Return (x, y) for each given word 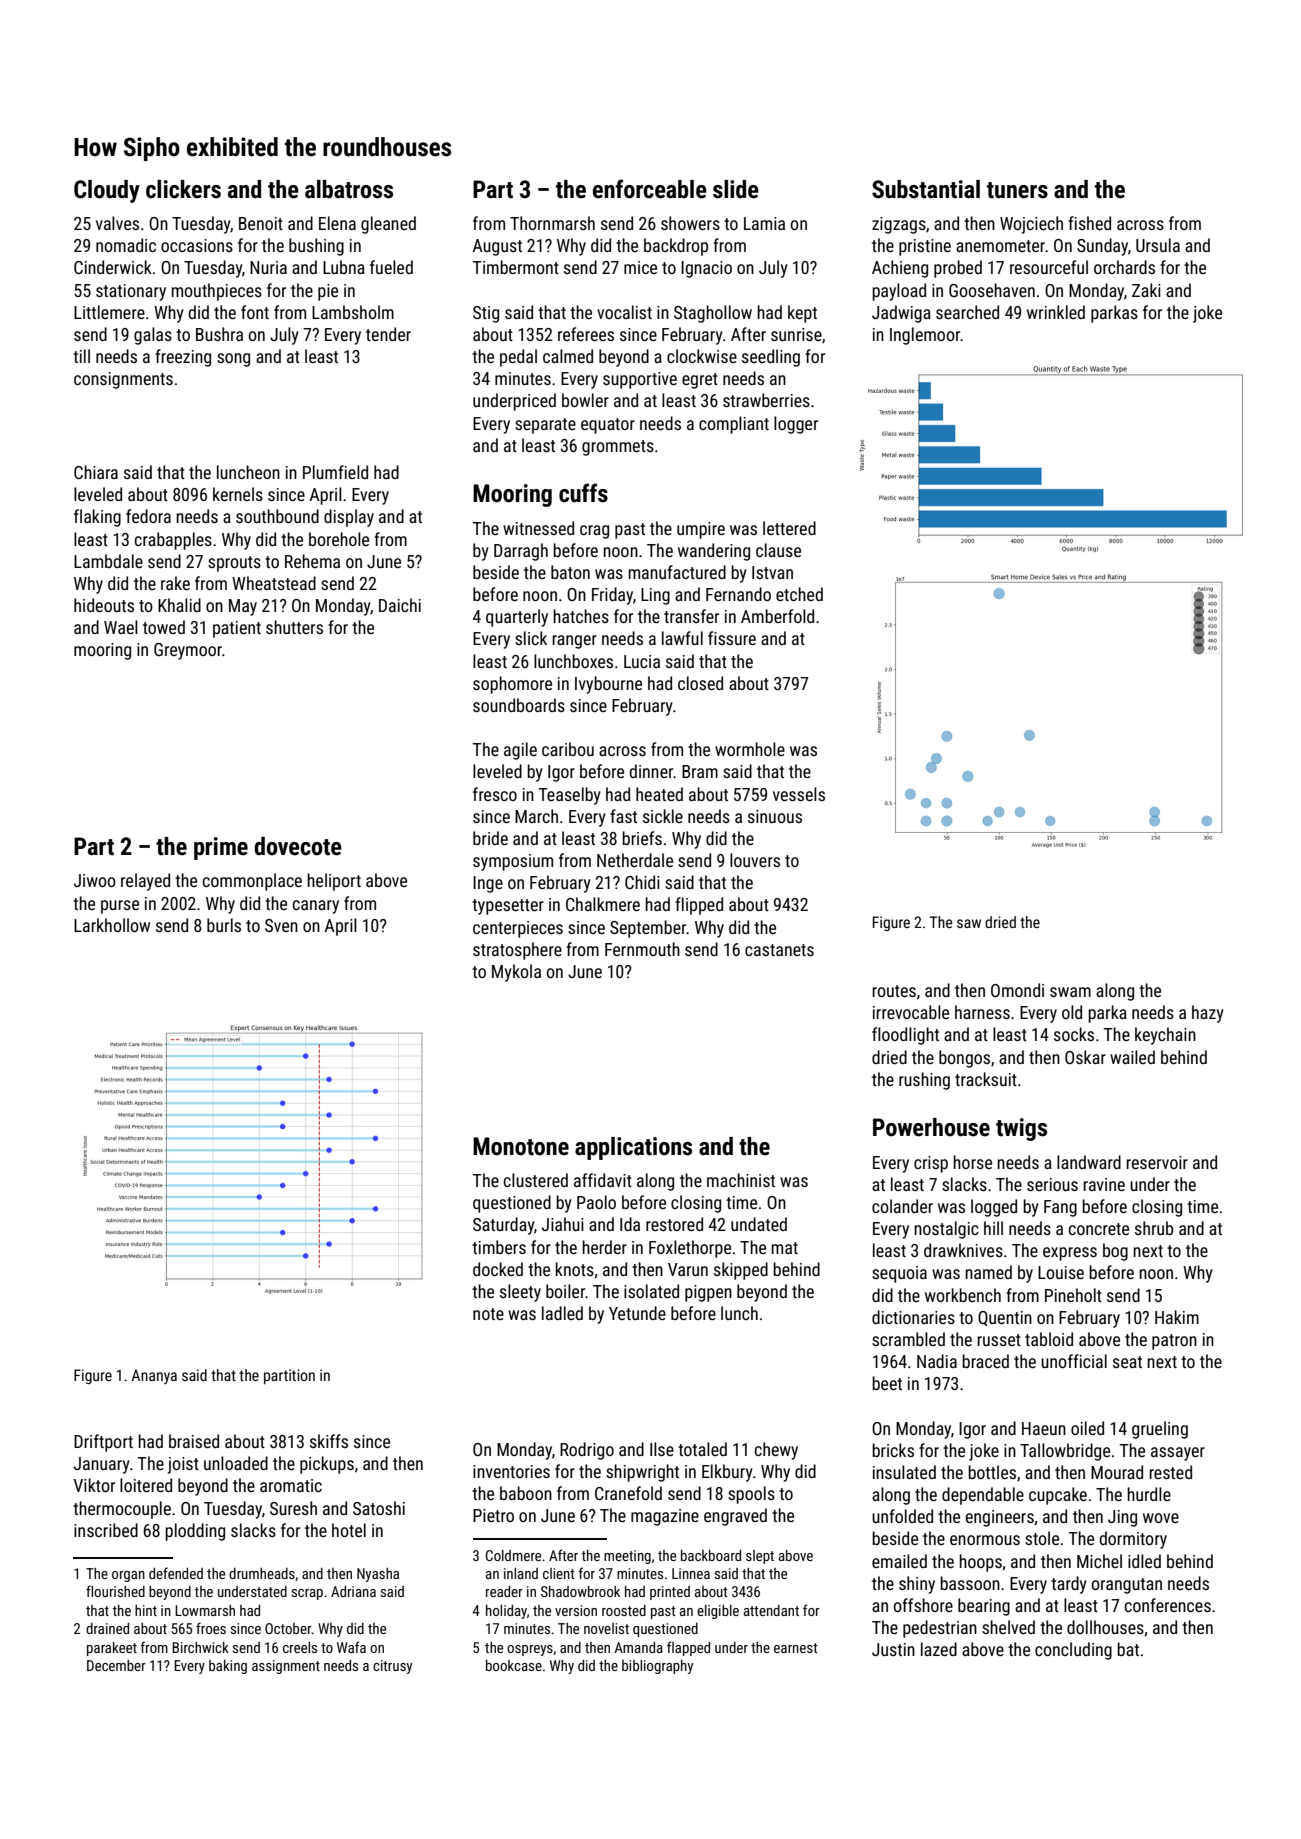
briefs (642, 838)
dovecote (298, 846)
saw (969, 923)
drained (107, 1628)
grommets (618, 448)
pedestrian (940, 1629)
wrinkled (1056, 312)
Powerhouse (931, 1127)
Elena (337, 223)
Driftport (103, 1443)
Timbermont (516, 267)
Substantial (926, 189)
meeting (627, 1557)
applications (633, 1148)
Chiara (96, 472)
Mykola (516, 973)
